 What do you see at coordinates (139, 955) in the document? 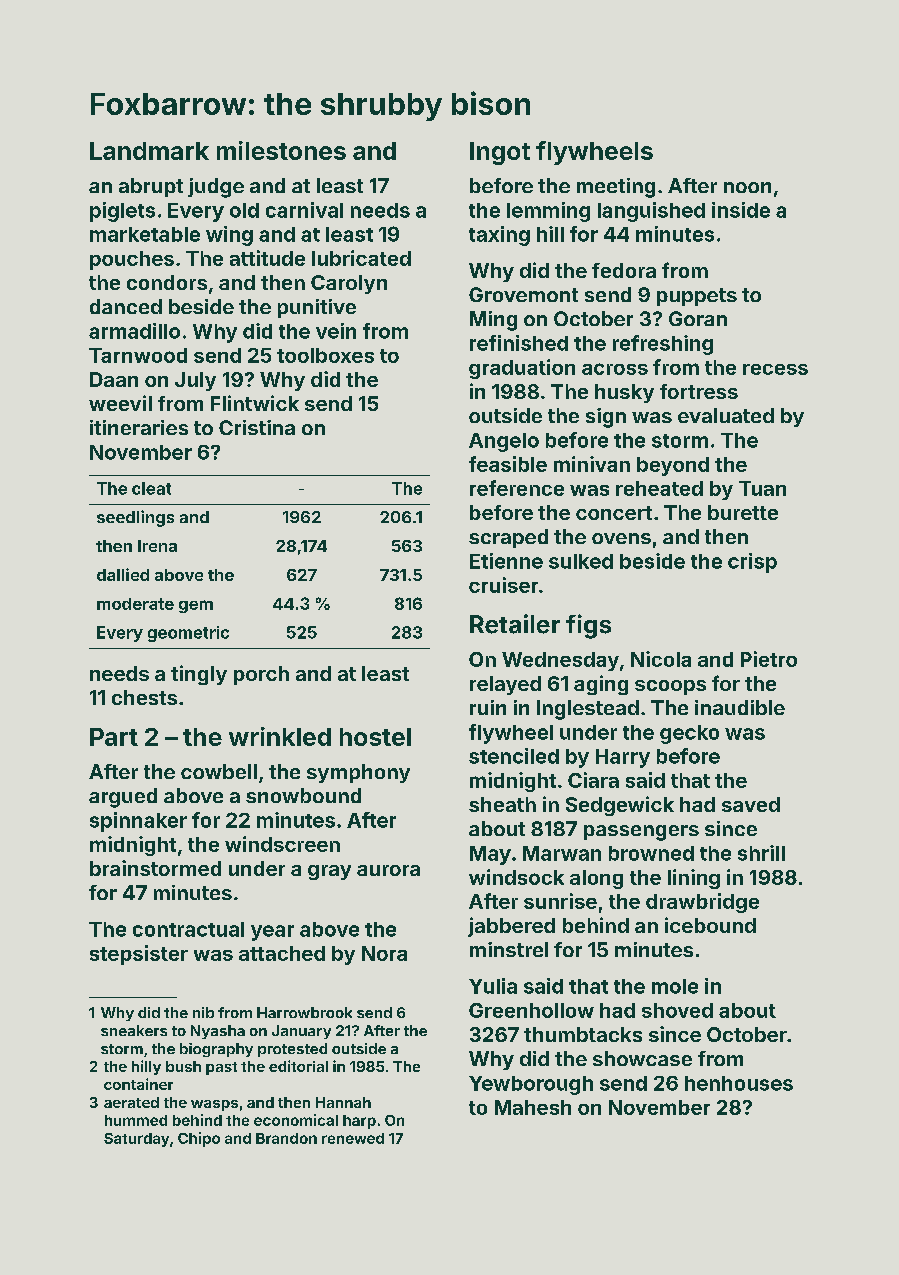
I see `stepsister` at bounding box center [139, 955].
